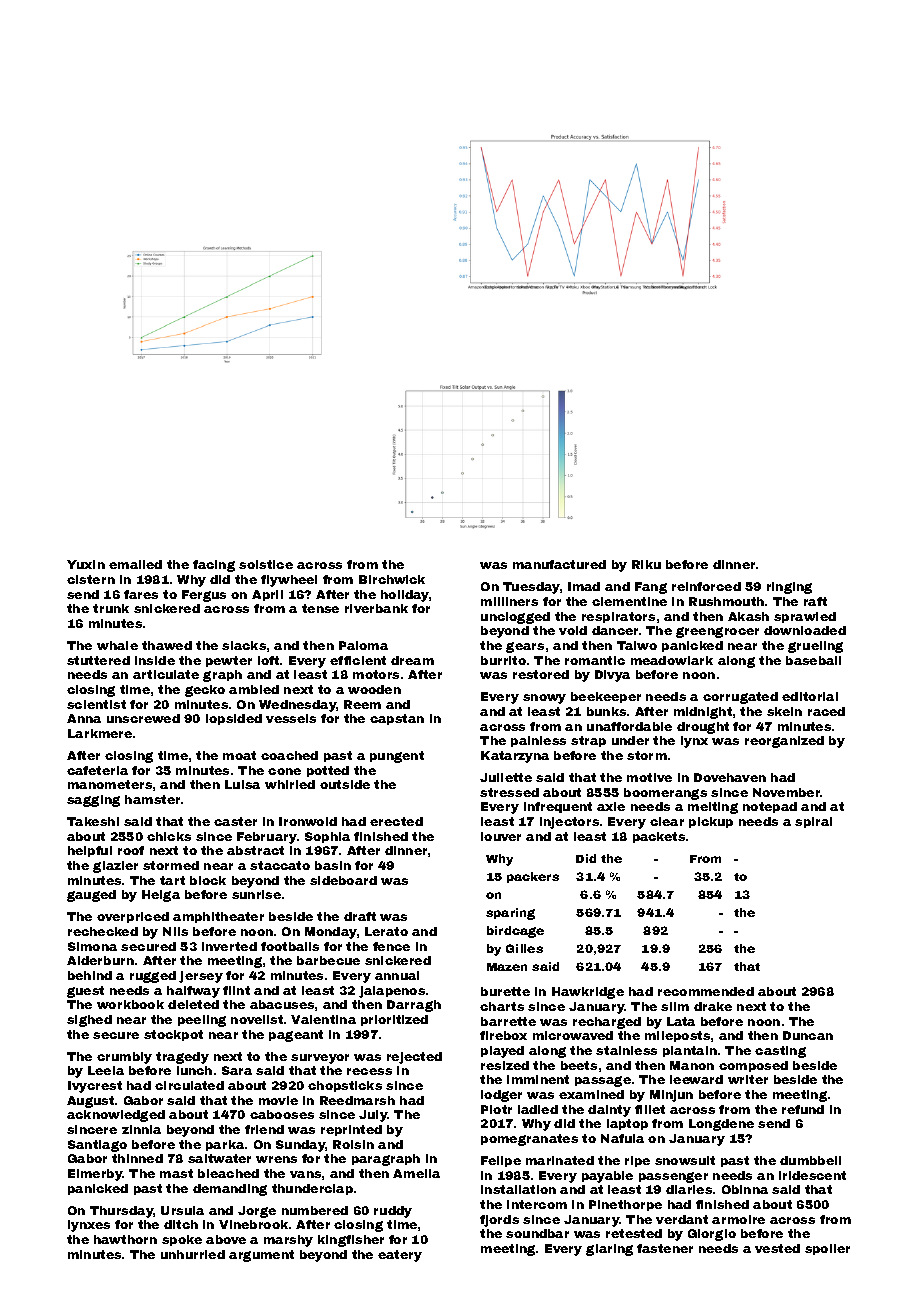 The image size is (924, 1308). I want to click on emailed, so click(135, 564).
